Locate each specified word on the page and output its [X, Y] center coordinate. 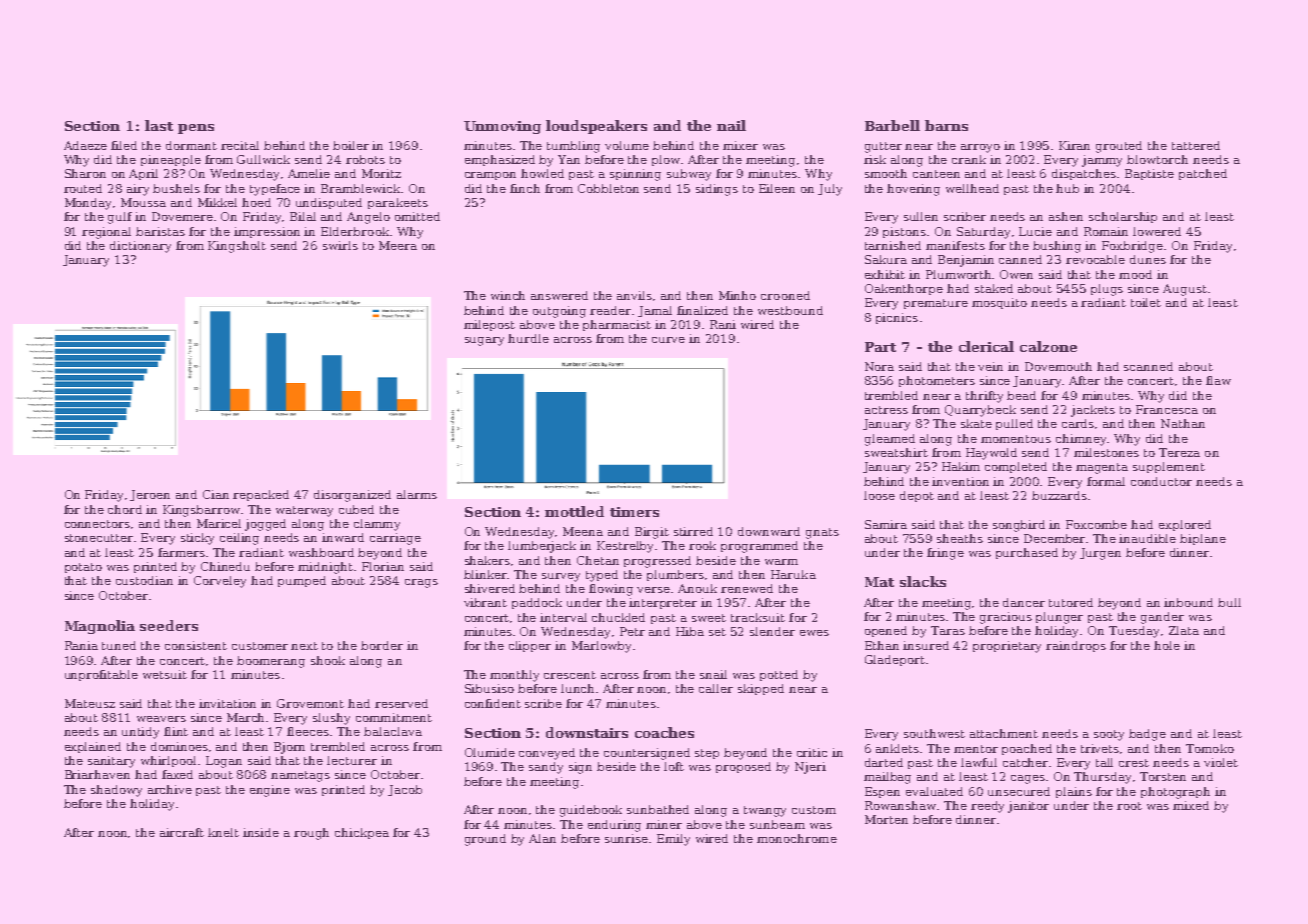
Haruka [793, 574]
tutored [1071, 602]
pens [196, 129]
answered [559, 295]
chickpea [362, 833]
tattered [1196, 145]
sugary [484, 341]
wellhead [972, 188]
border [382, 645]
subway [689, 175]
